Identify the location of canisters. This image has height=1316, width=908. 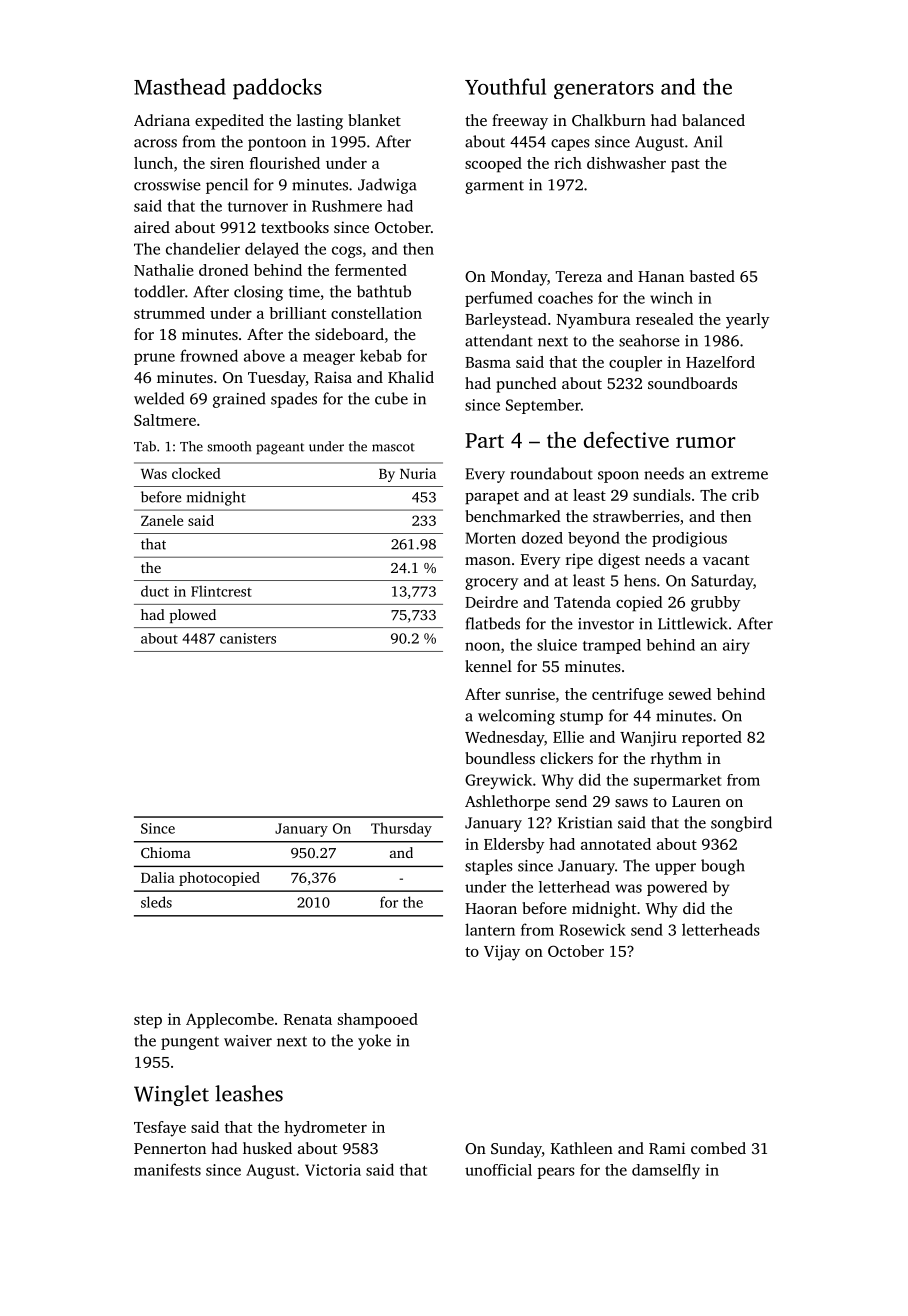
(248, 638).
